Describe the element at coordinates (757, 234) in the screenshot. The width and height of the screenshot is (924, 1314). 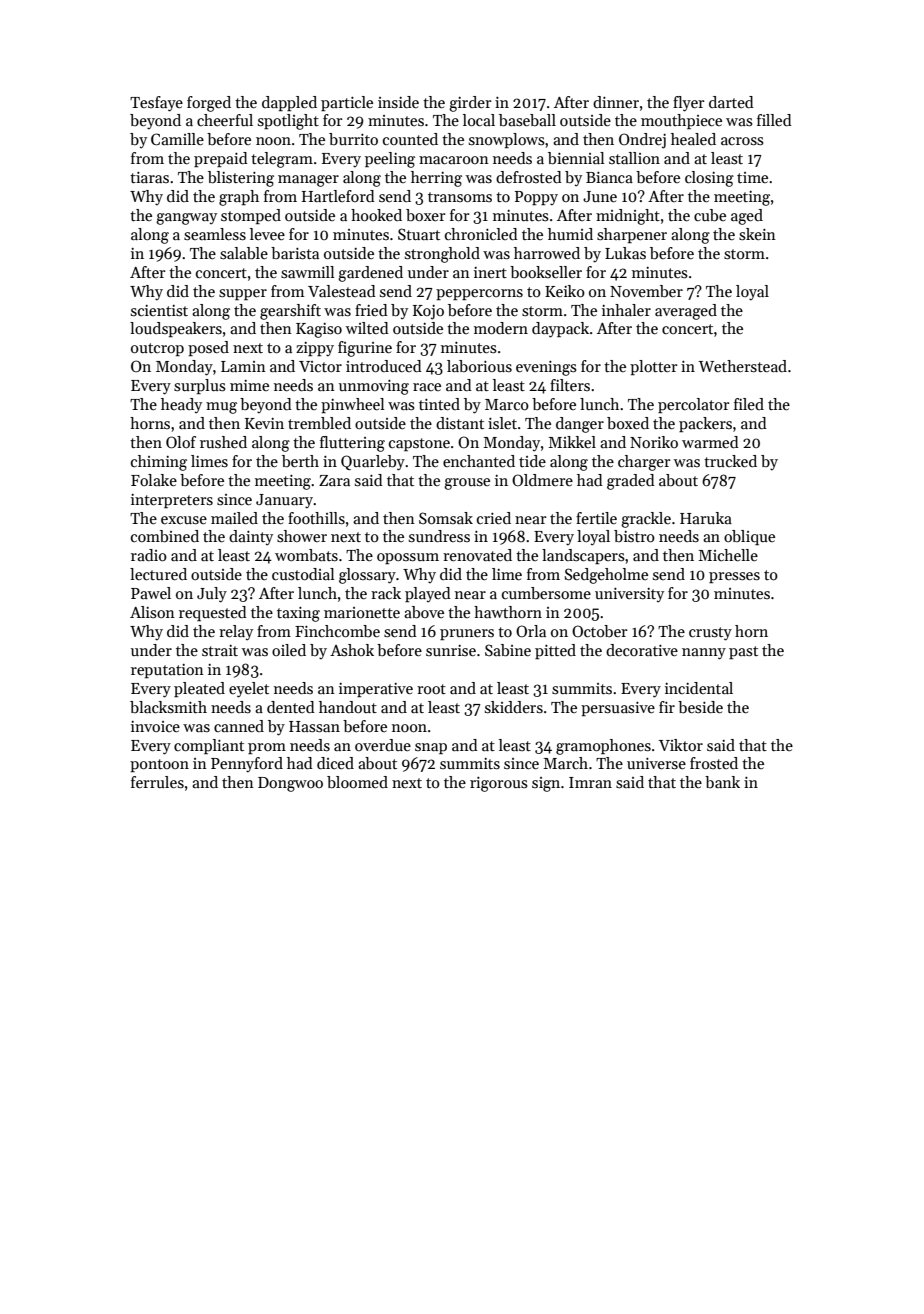
I see `skein` at that location.
